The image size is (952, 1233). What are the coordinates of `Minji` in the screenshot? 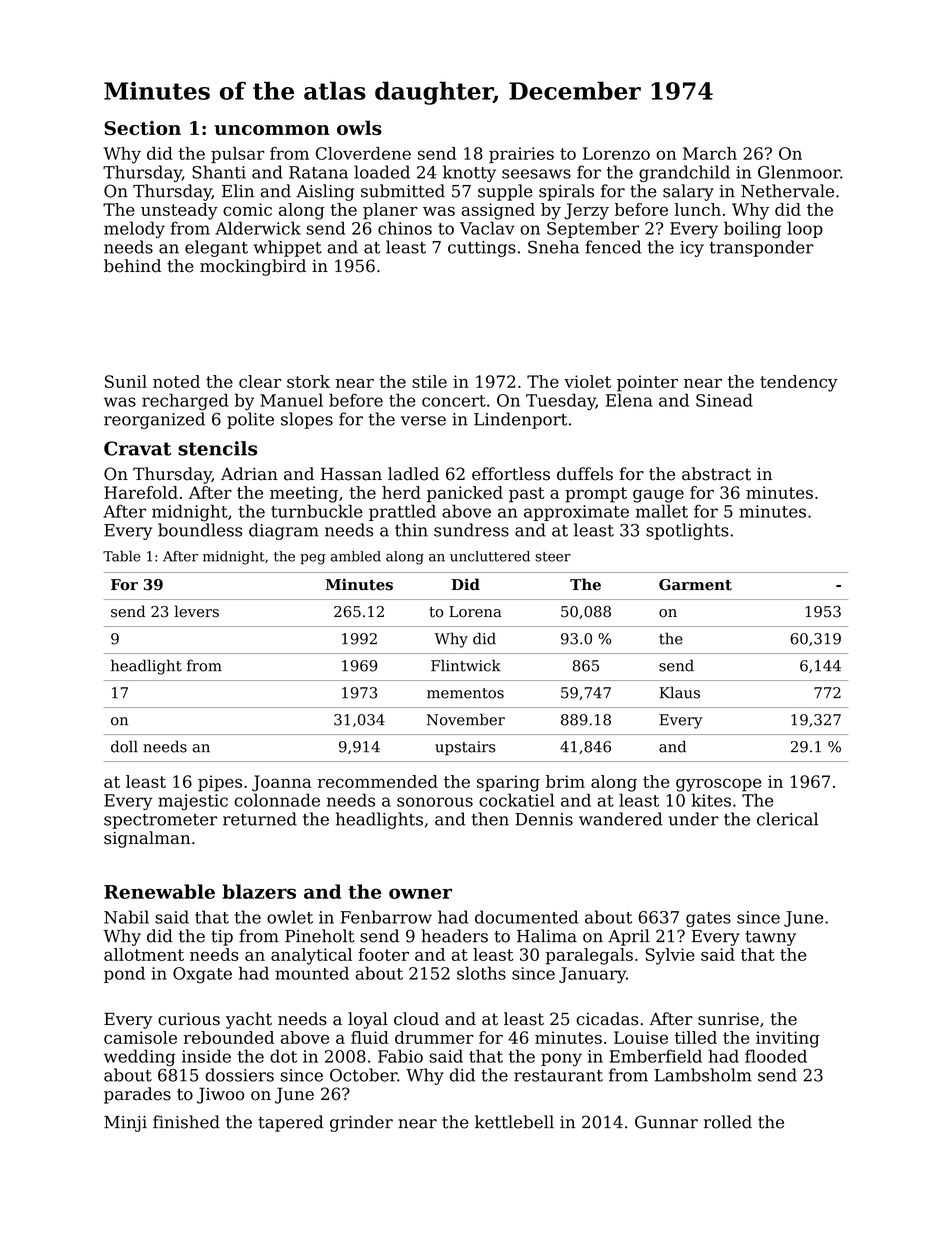 It's located at (125, 1124).
